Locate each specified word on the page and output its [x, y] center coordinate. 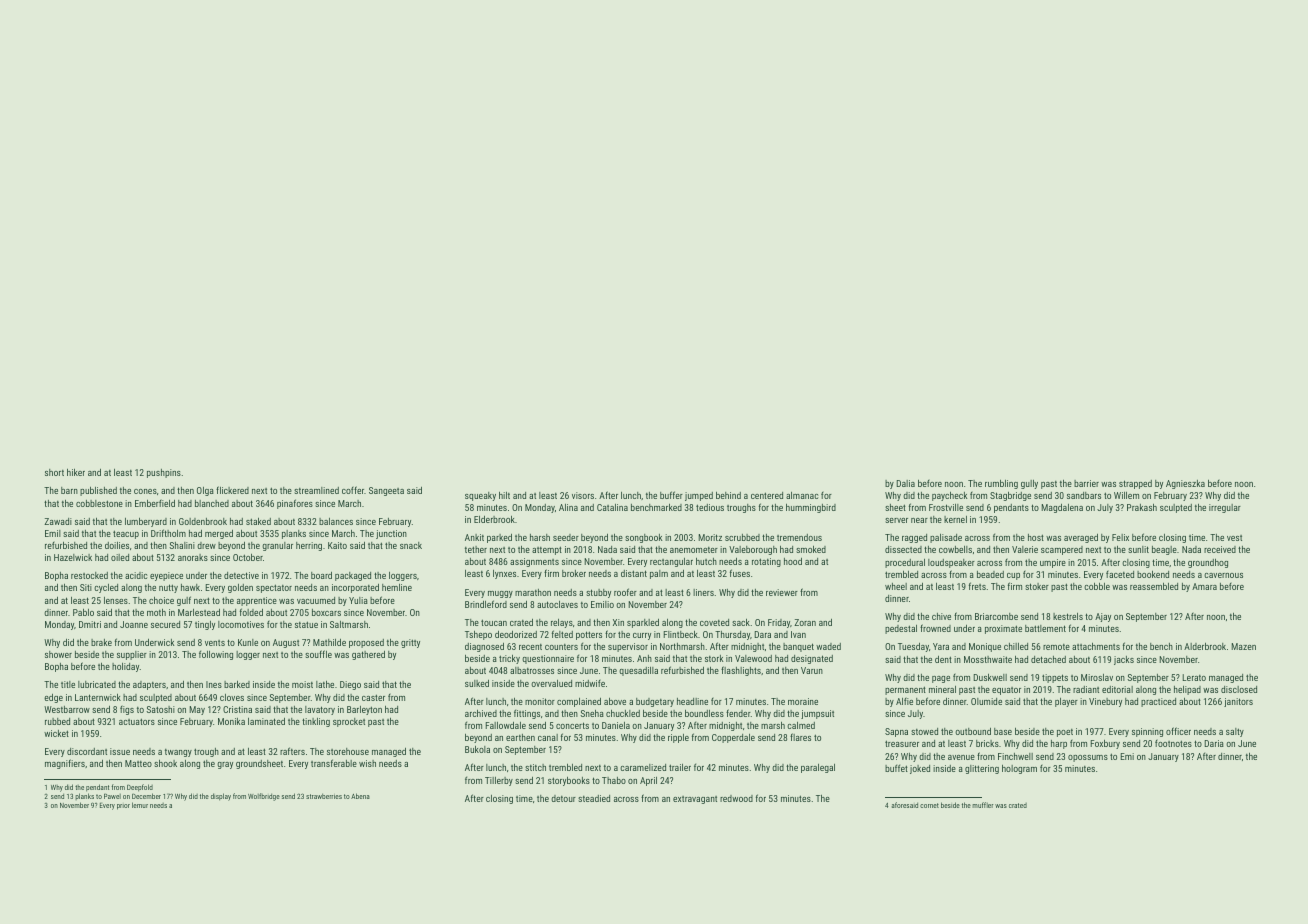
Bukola [477, 749]
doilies [117, 545]
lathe [325, 684]
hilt [504, 495]
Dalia [905, 483]
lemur [140, 805]
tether [476, 549]
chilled [1016, 646]
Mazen [1243, 646]
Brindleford [486, 604]
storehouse [348, 751]
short [54, 472]
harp [1059, 744]
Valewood [753, 658]
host [1036, 537]
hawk [190, 587]
